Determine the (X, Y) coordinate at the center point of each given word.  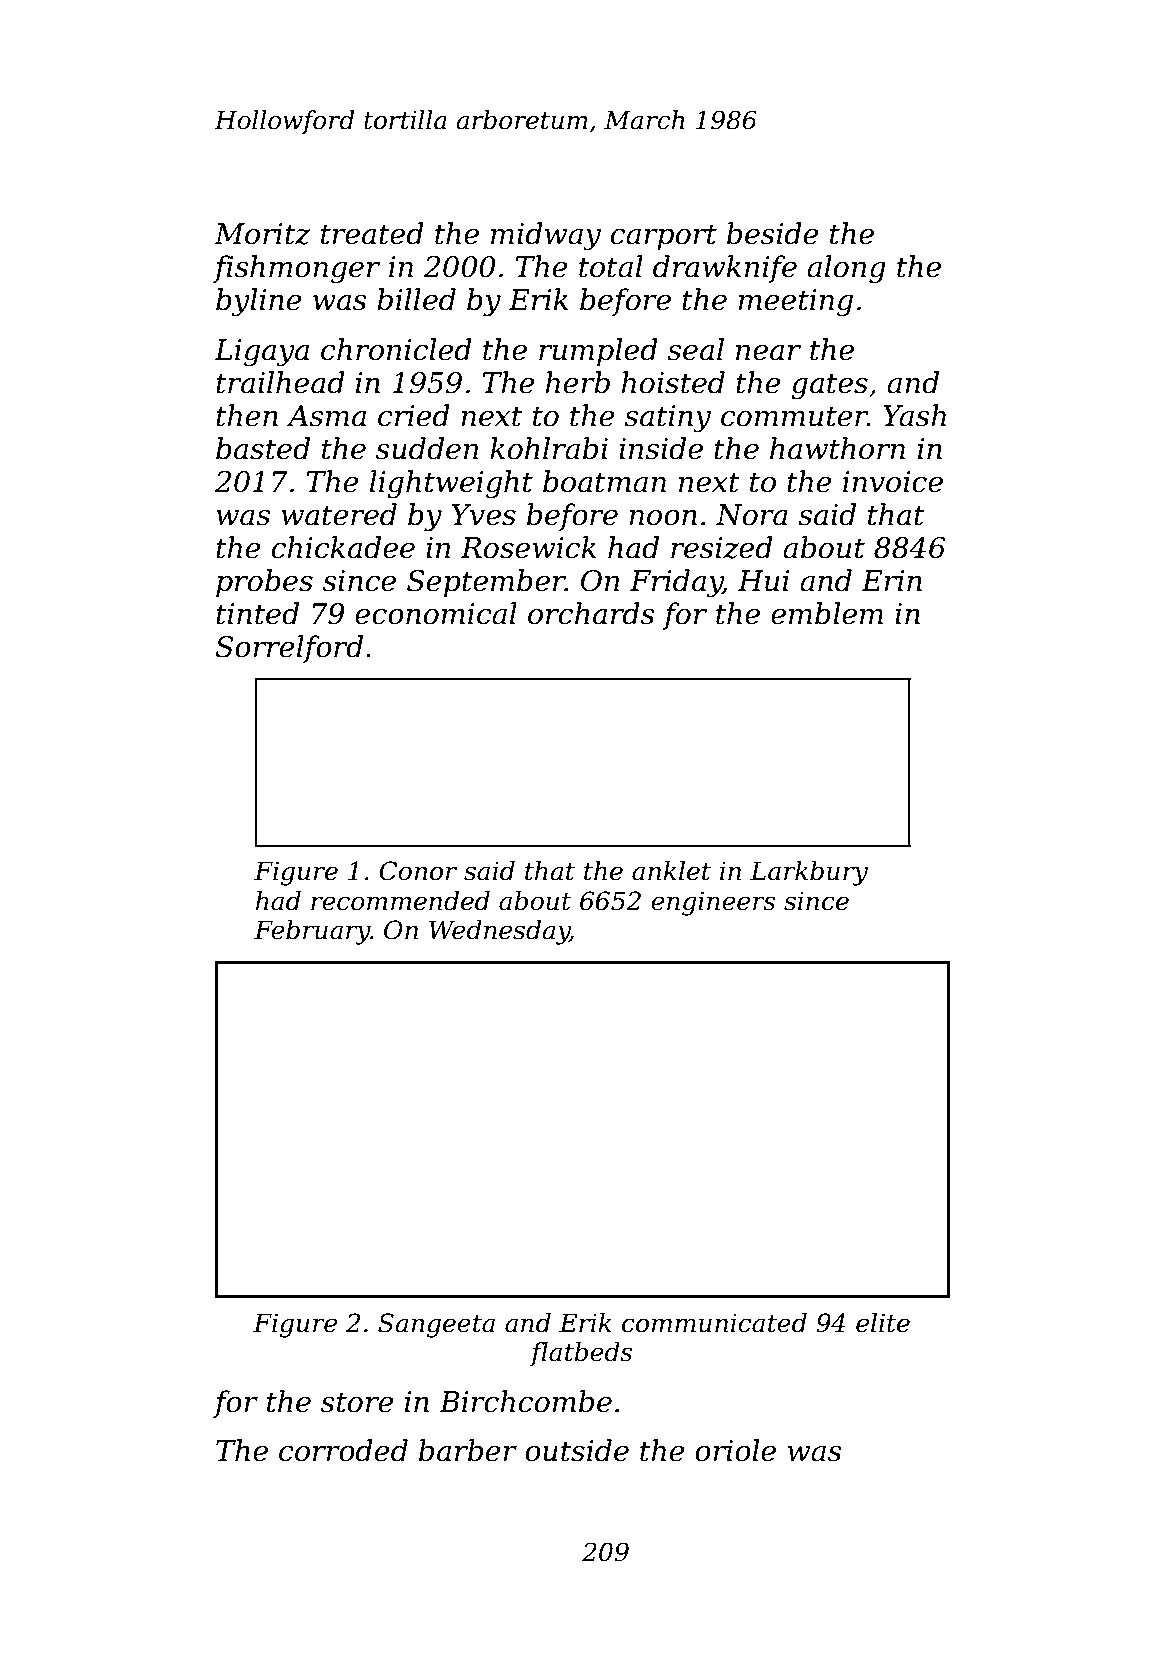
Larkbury (809, 873)
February (312, 932)
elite (883, 1323)
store (357, 1402)
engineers (713, 903)
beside (773, 233)
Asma (326, 416)
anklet (671, 871)
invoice (893, 482)
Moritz (262, 234)
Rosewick (528, 547)
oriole (735, 1450)
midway (546, 236)
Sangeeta (436, 1325)
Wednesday (499, 932)
